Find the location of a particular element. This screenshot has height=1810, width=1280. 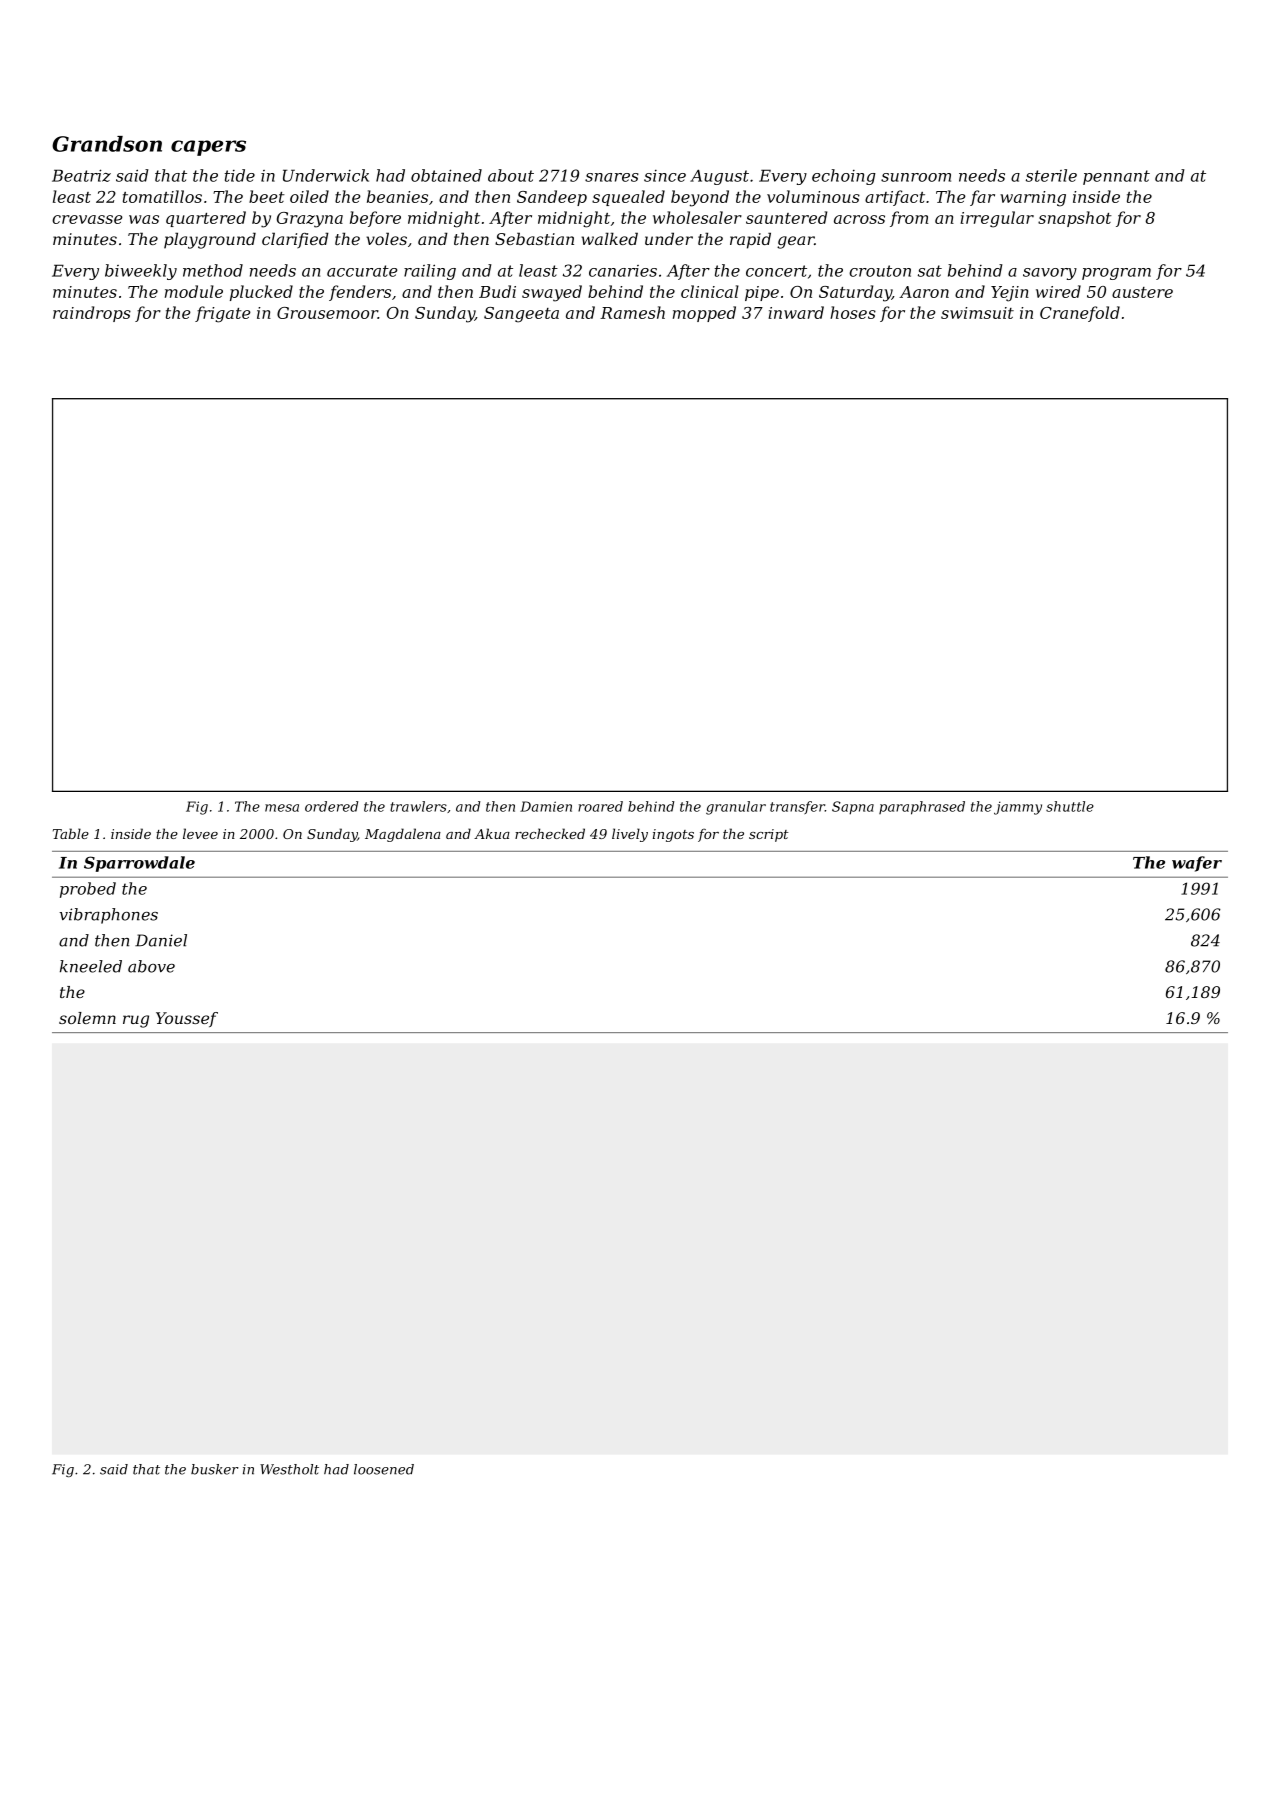

sterile is located at coordinates (1051, 175).
